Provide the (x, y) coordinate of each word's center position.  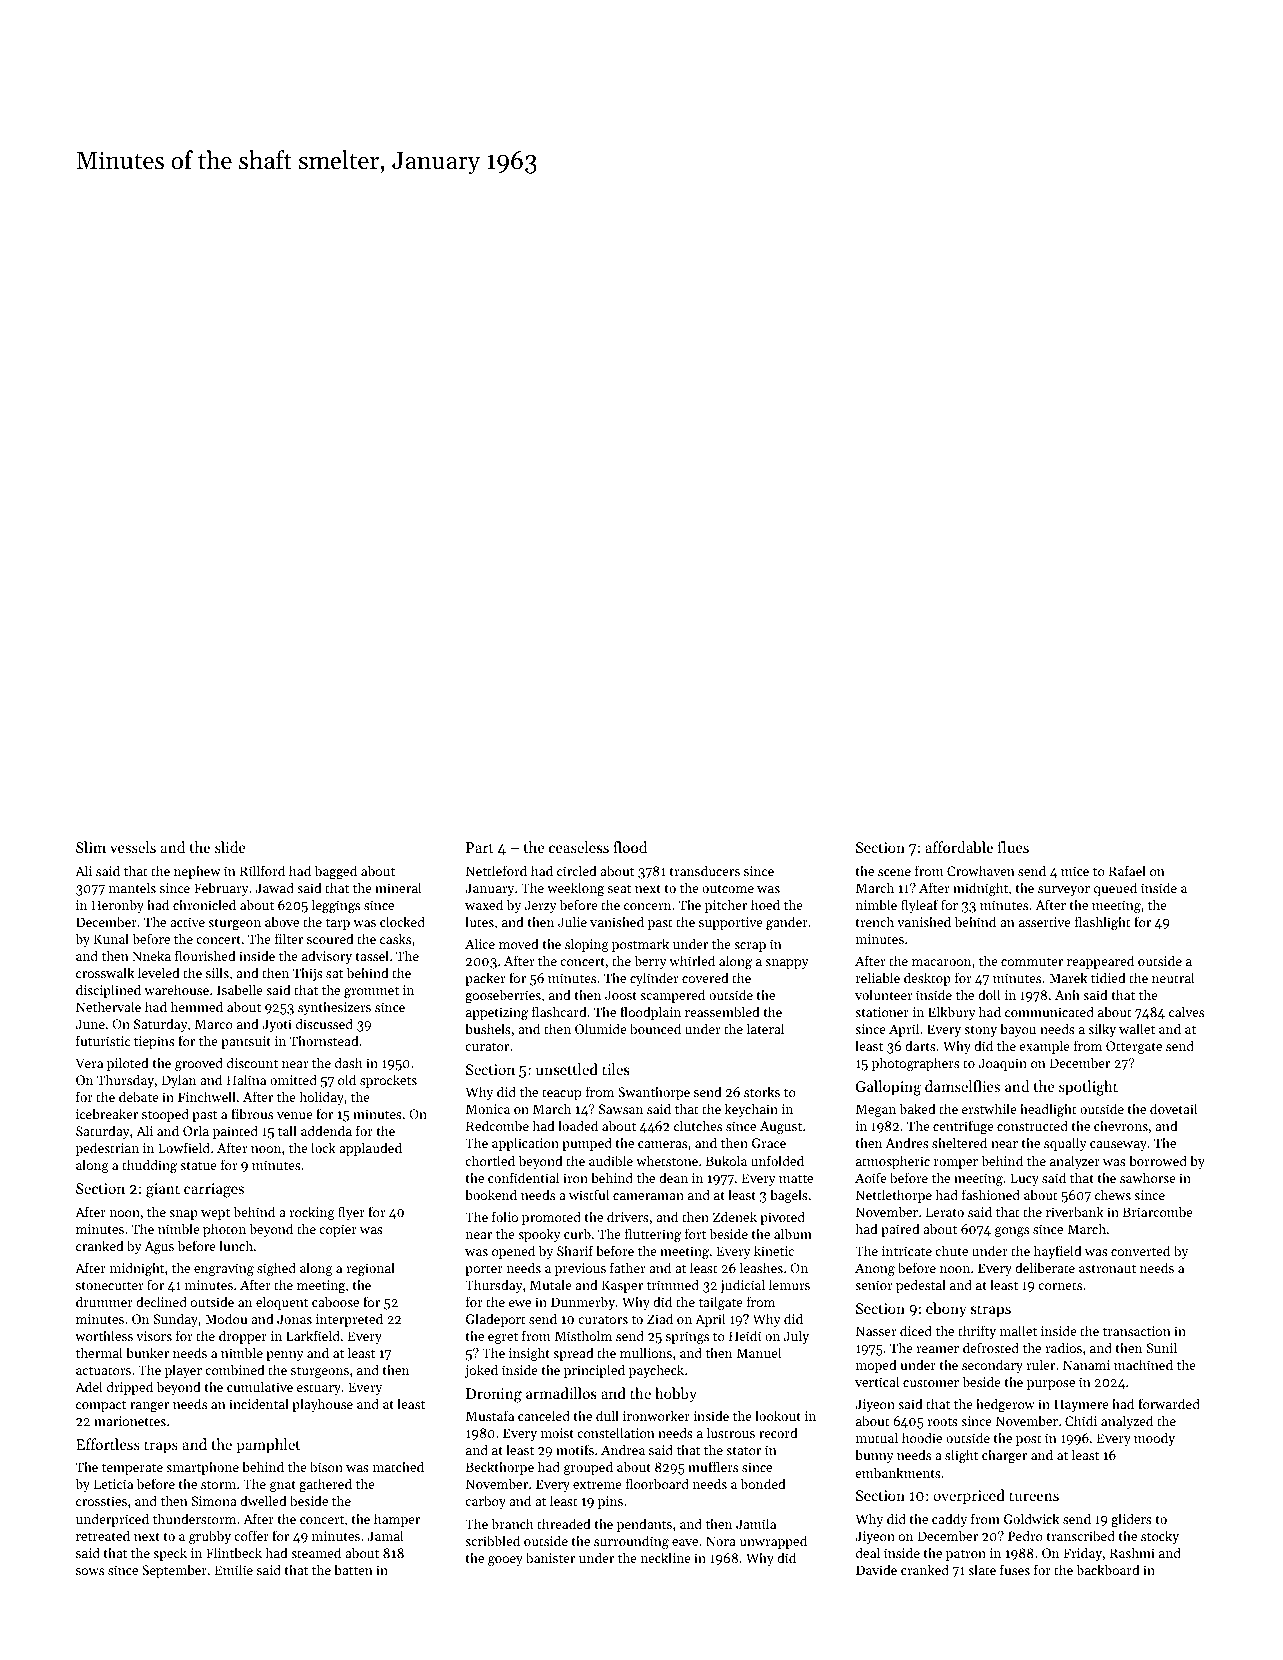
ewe (520, 1303)
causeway (1118, 1146)
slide (230, 847)
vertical (877, 1381)
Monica (488, 1109)
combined (235, 1369)
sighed (276, 1269)
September (174, 1571)
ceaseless (579, 847)
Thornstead (324, 1040)
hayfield (1058, 1252)
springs (687, 1337)
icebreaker (107, 1113)
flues (1013, 847)
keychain (751, 1110)
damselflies (962, 1086)
